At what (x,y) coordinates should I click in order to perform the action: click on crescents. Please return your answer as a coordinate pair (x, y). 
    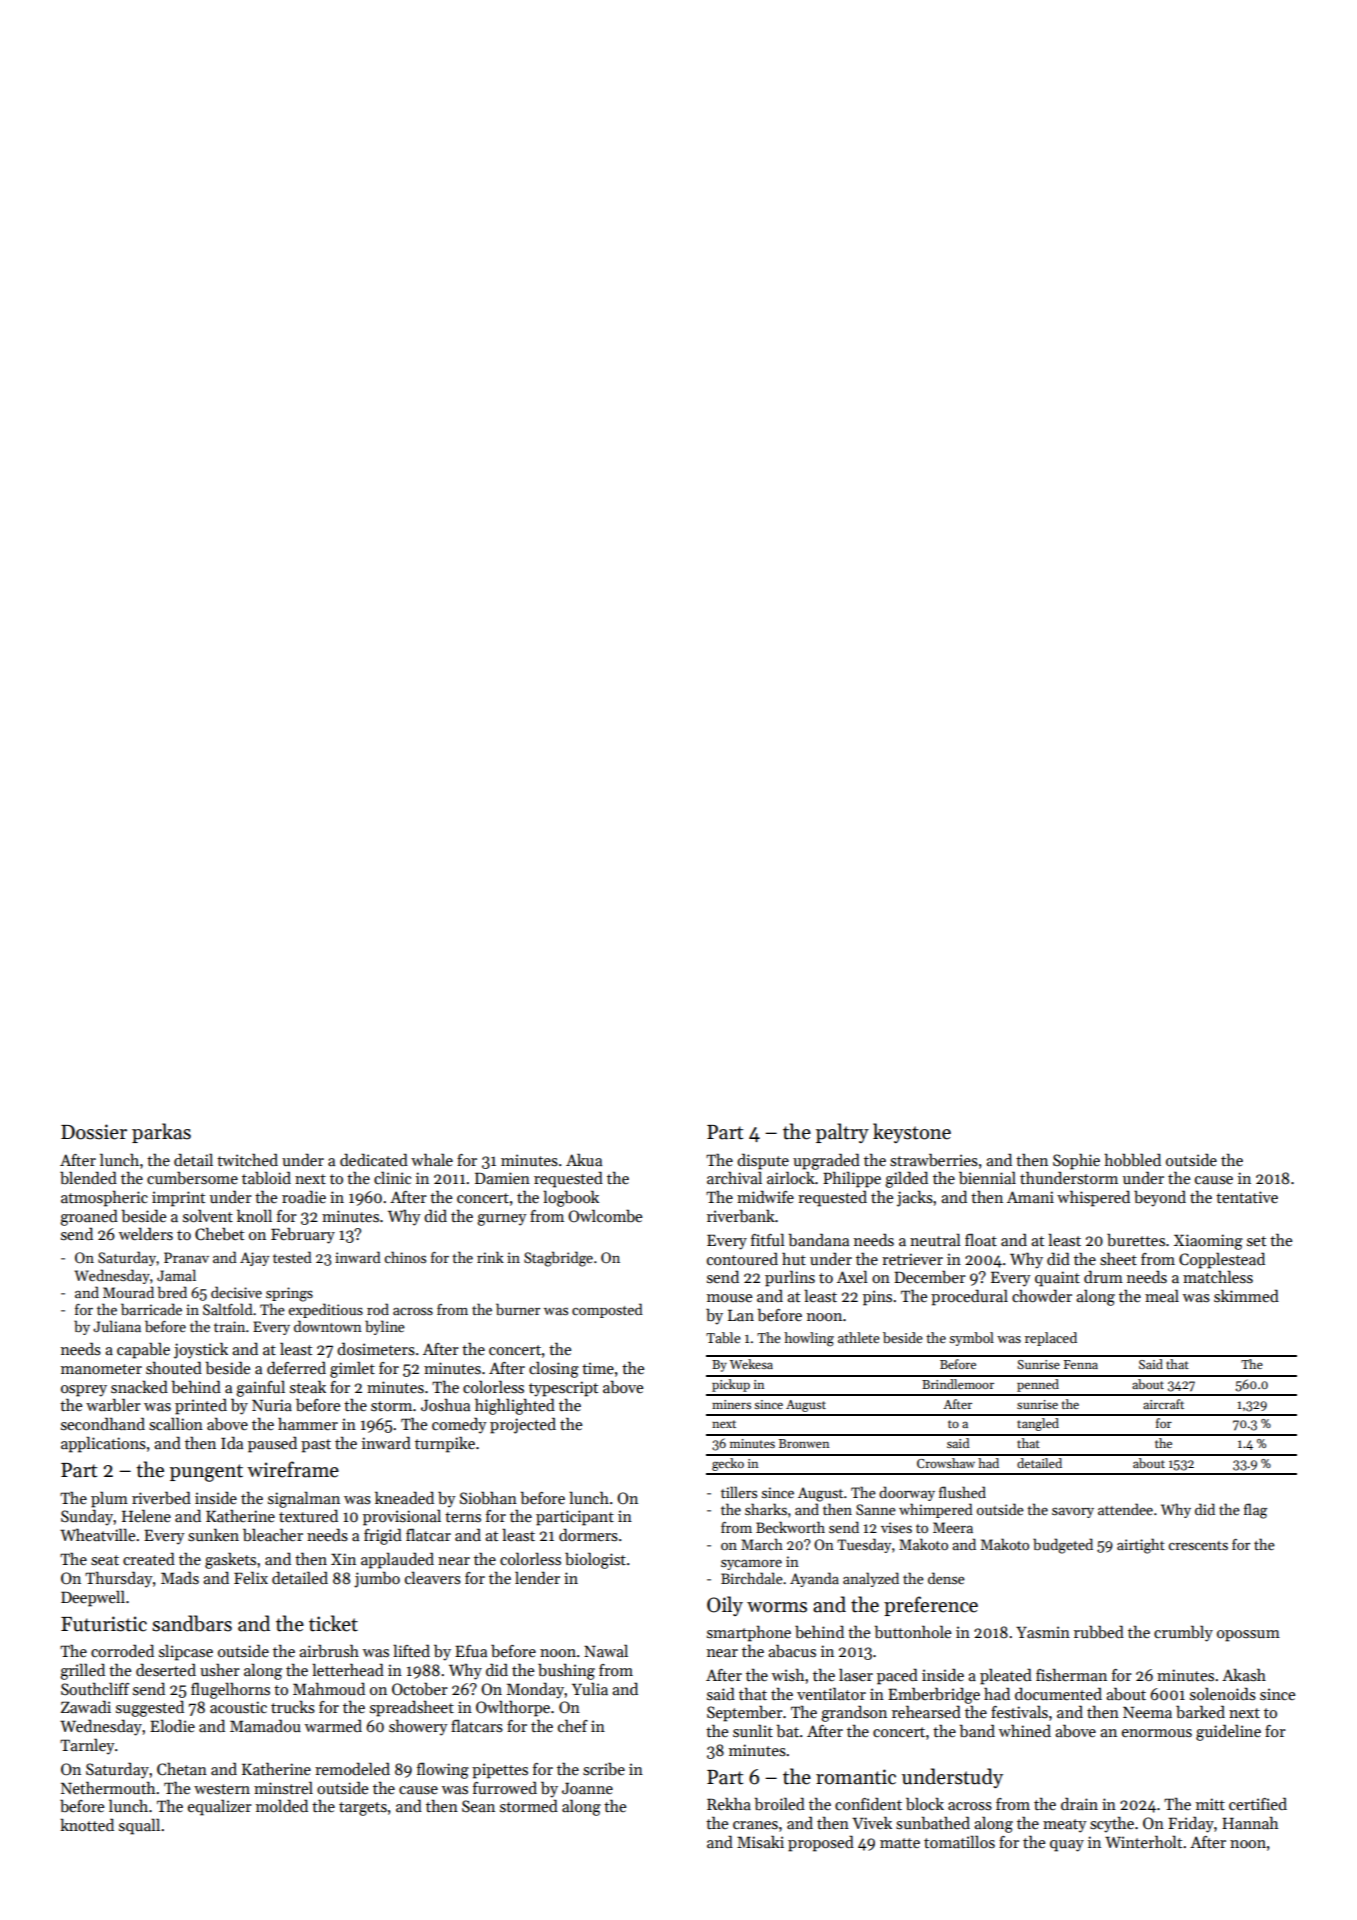
    Looking at the image, I should click on (1198, 1545).
